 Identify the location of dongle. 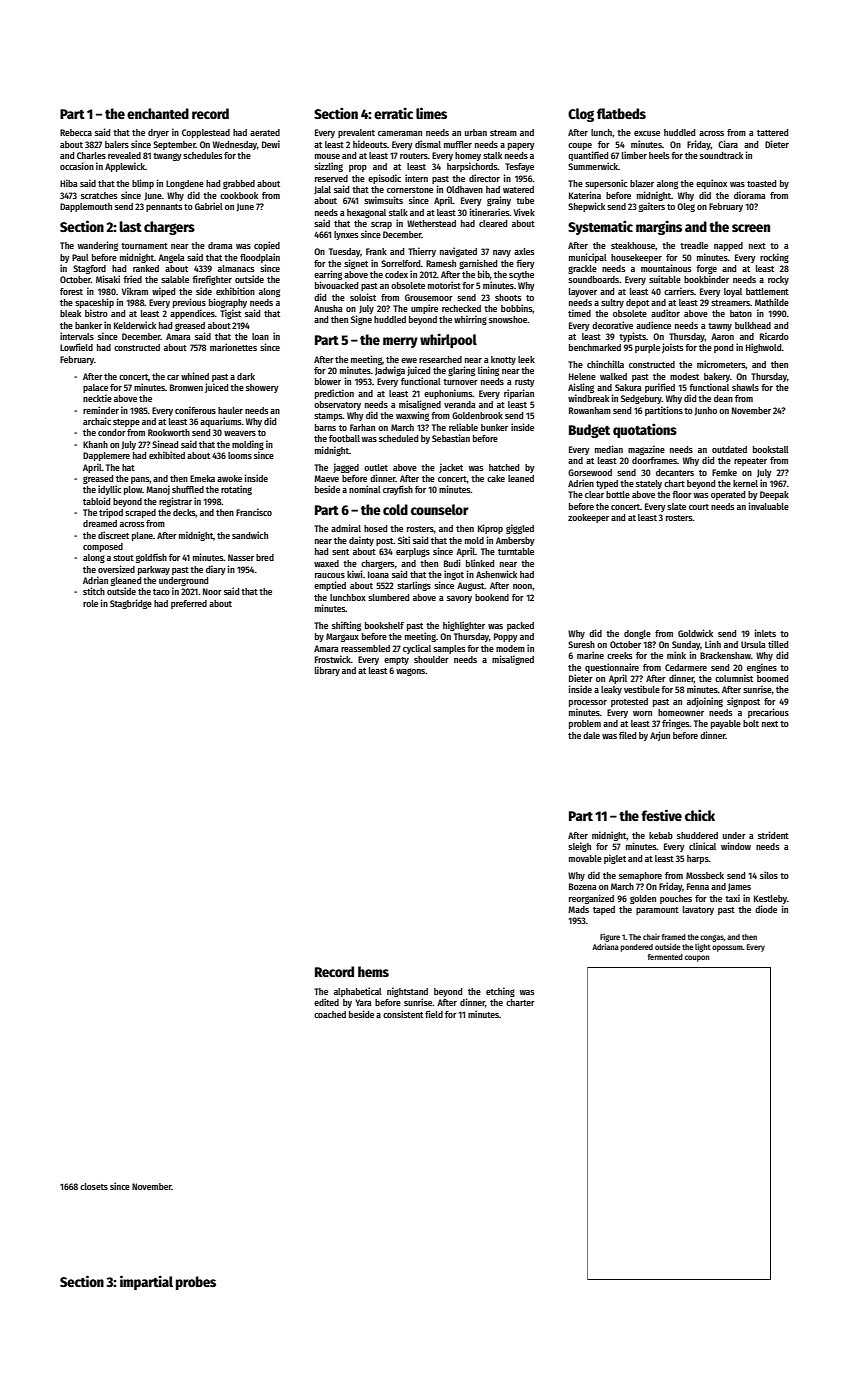
(637, 634).
